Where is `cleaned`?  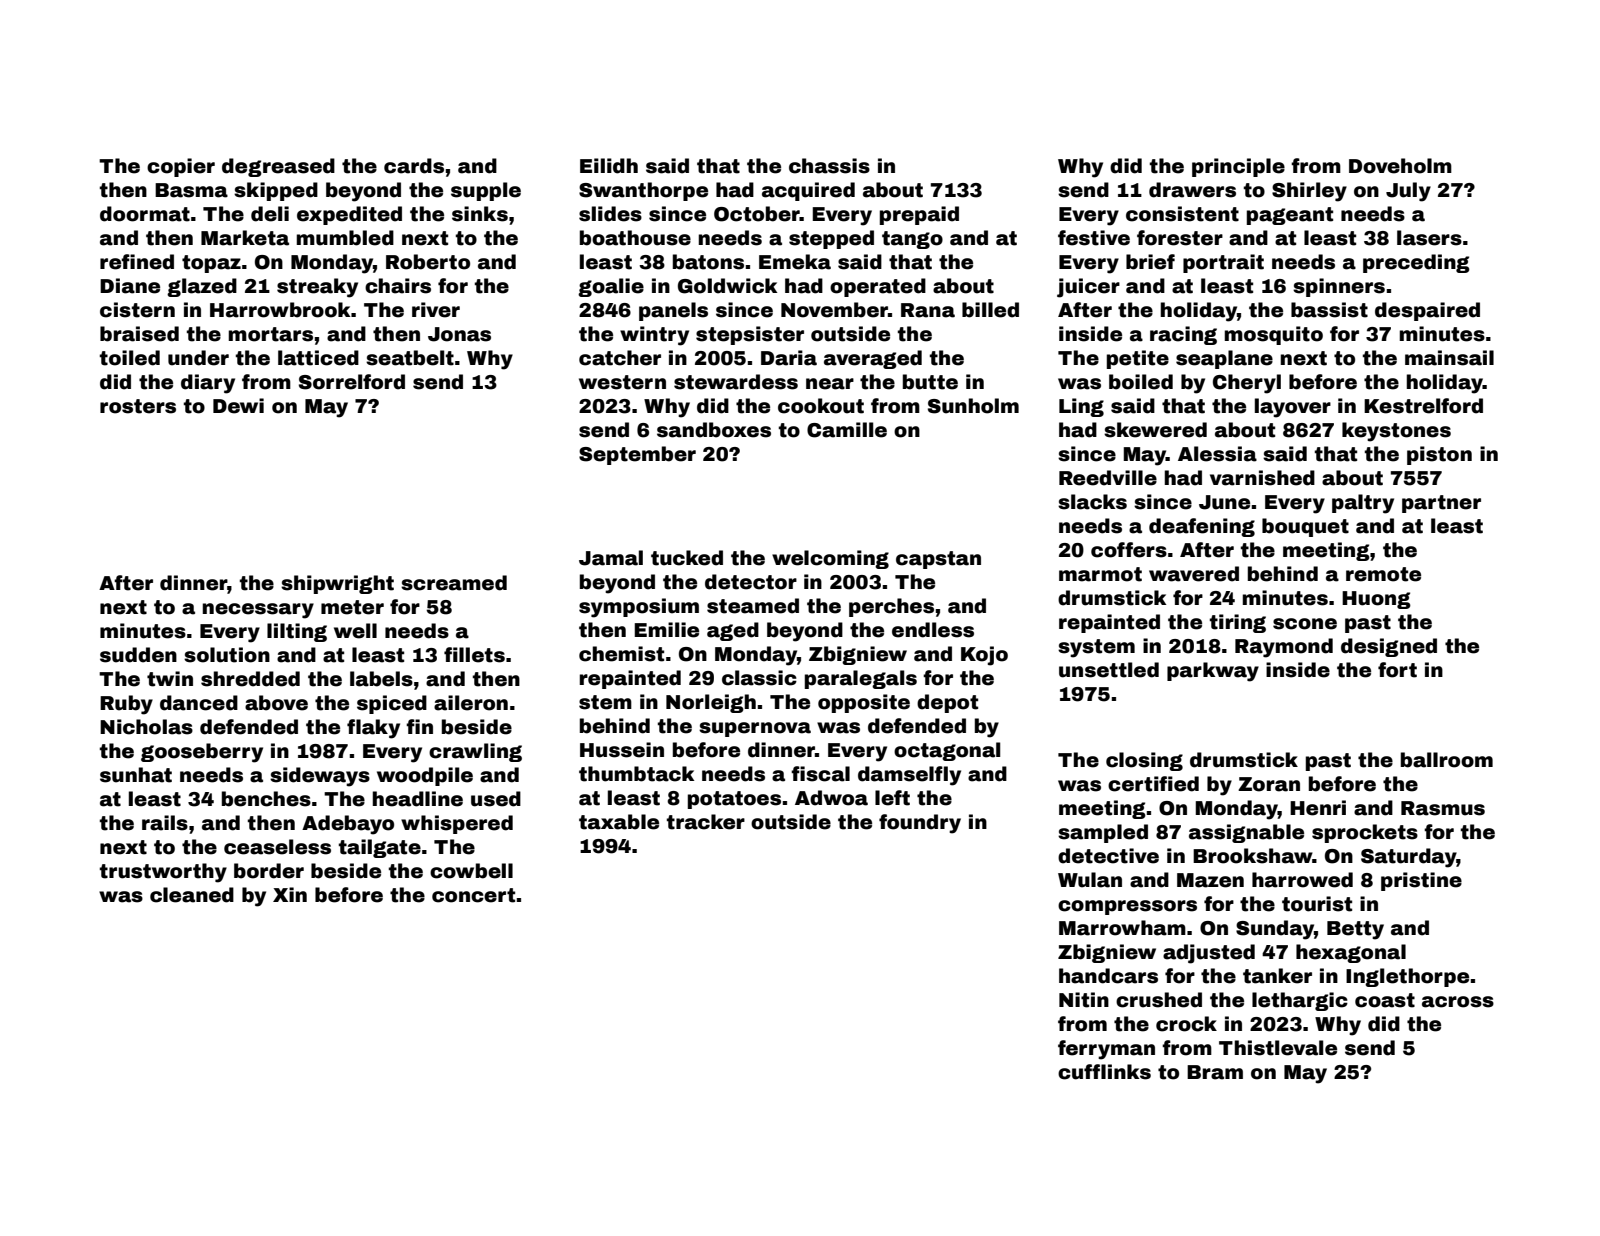
cleaned is located at coordinates (192, 895).
